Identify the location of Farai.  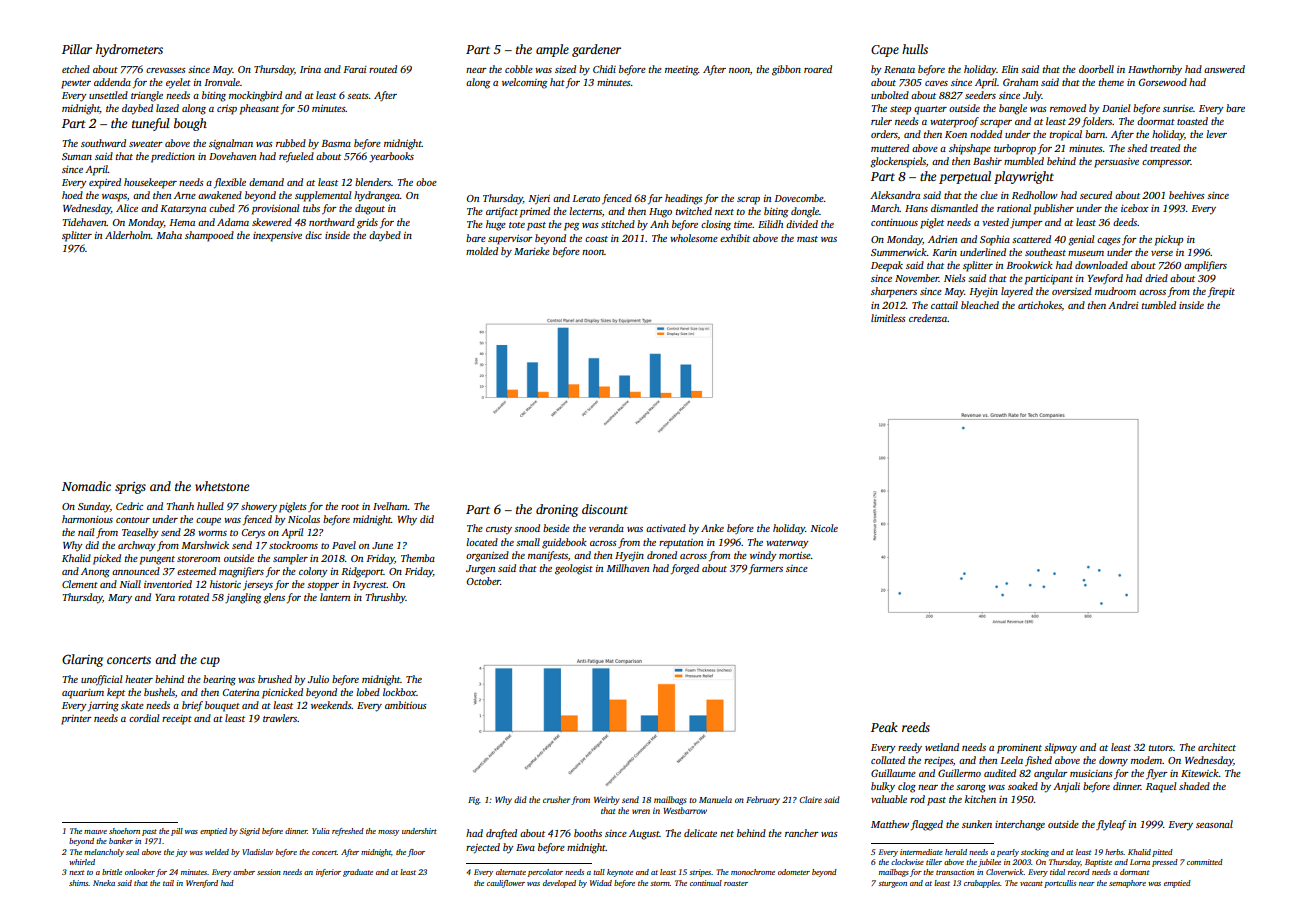
(355, 69).
